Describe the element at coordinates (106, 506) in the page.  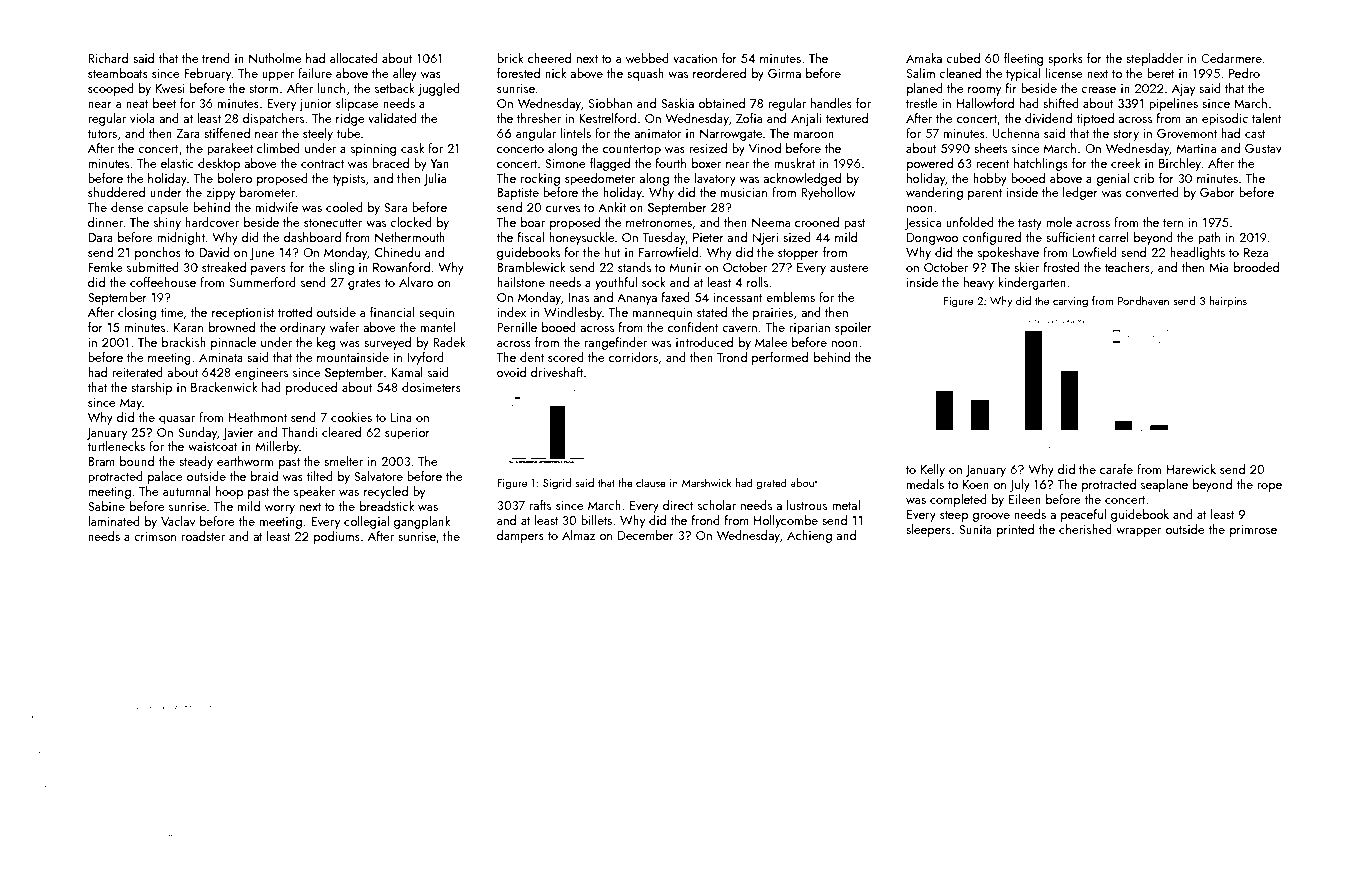
I see `Sabine` at that location.
